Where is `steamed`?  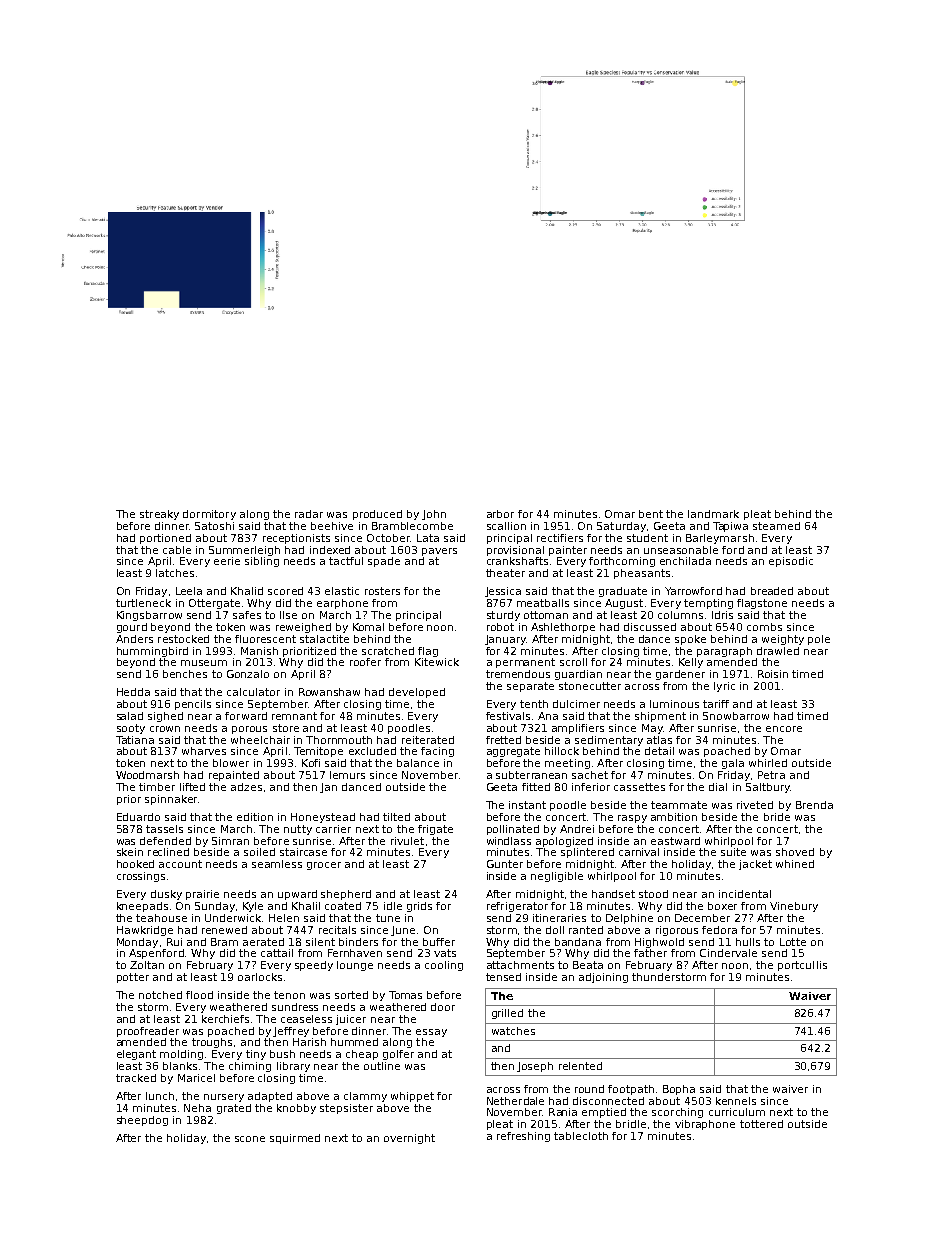
steamed is located at coordinates (776, 526).
